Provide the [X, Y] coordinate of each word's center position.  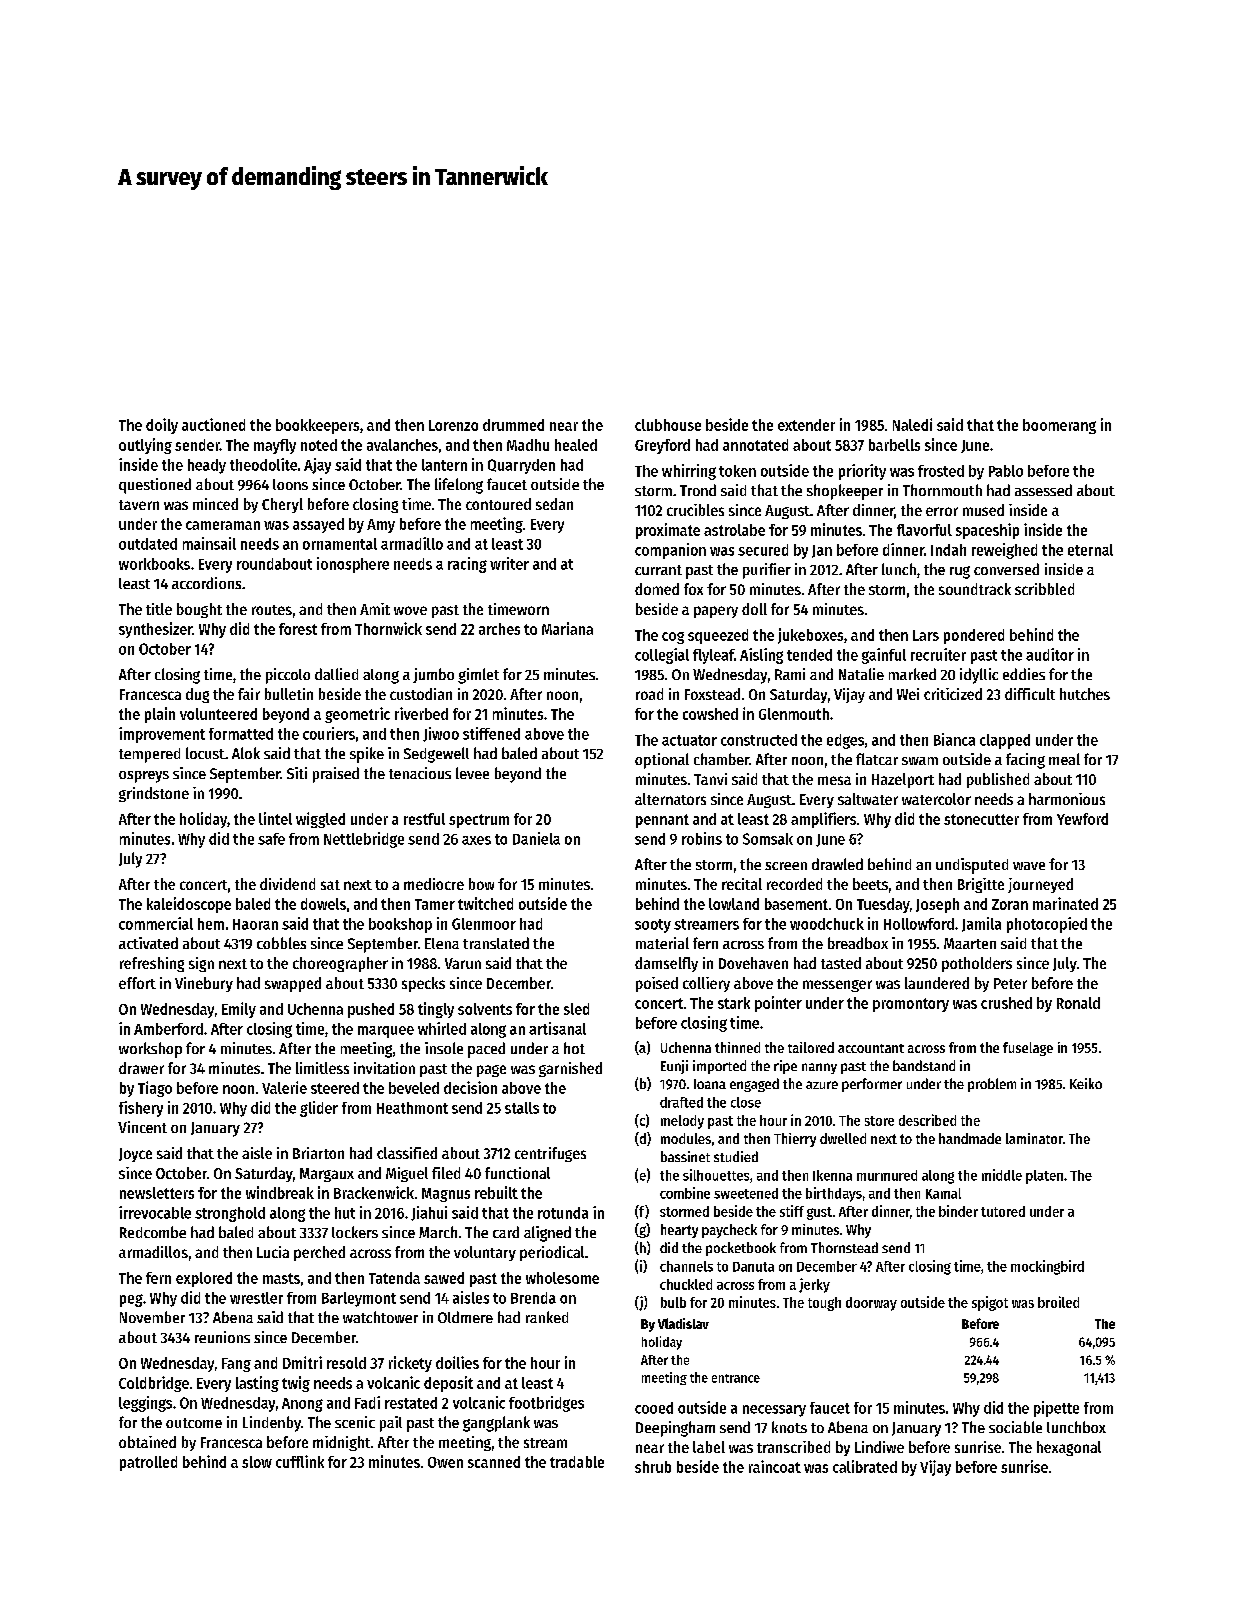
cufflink [300, 1461]
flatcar [877, 759]
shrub [653, 1467]
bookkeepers [317, 426]
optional [662, 761]
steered [335, 1088]
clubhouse [668, 425]
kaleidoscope [189, 905]
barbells [894, 445]
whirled [442, 1028]
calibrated [865, 1466]
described [927, 1120]
